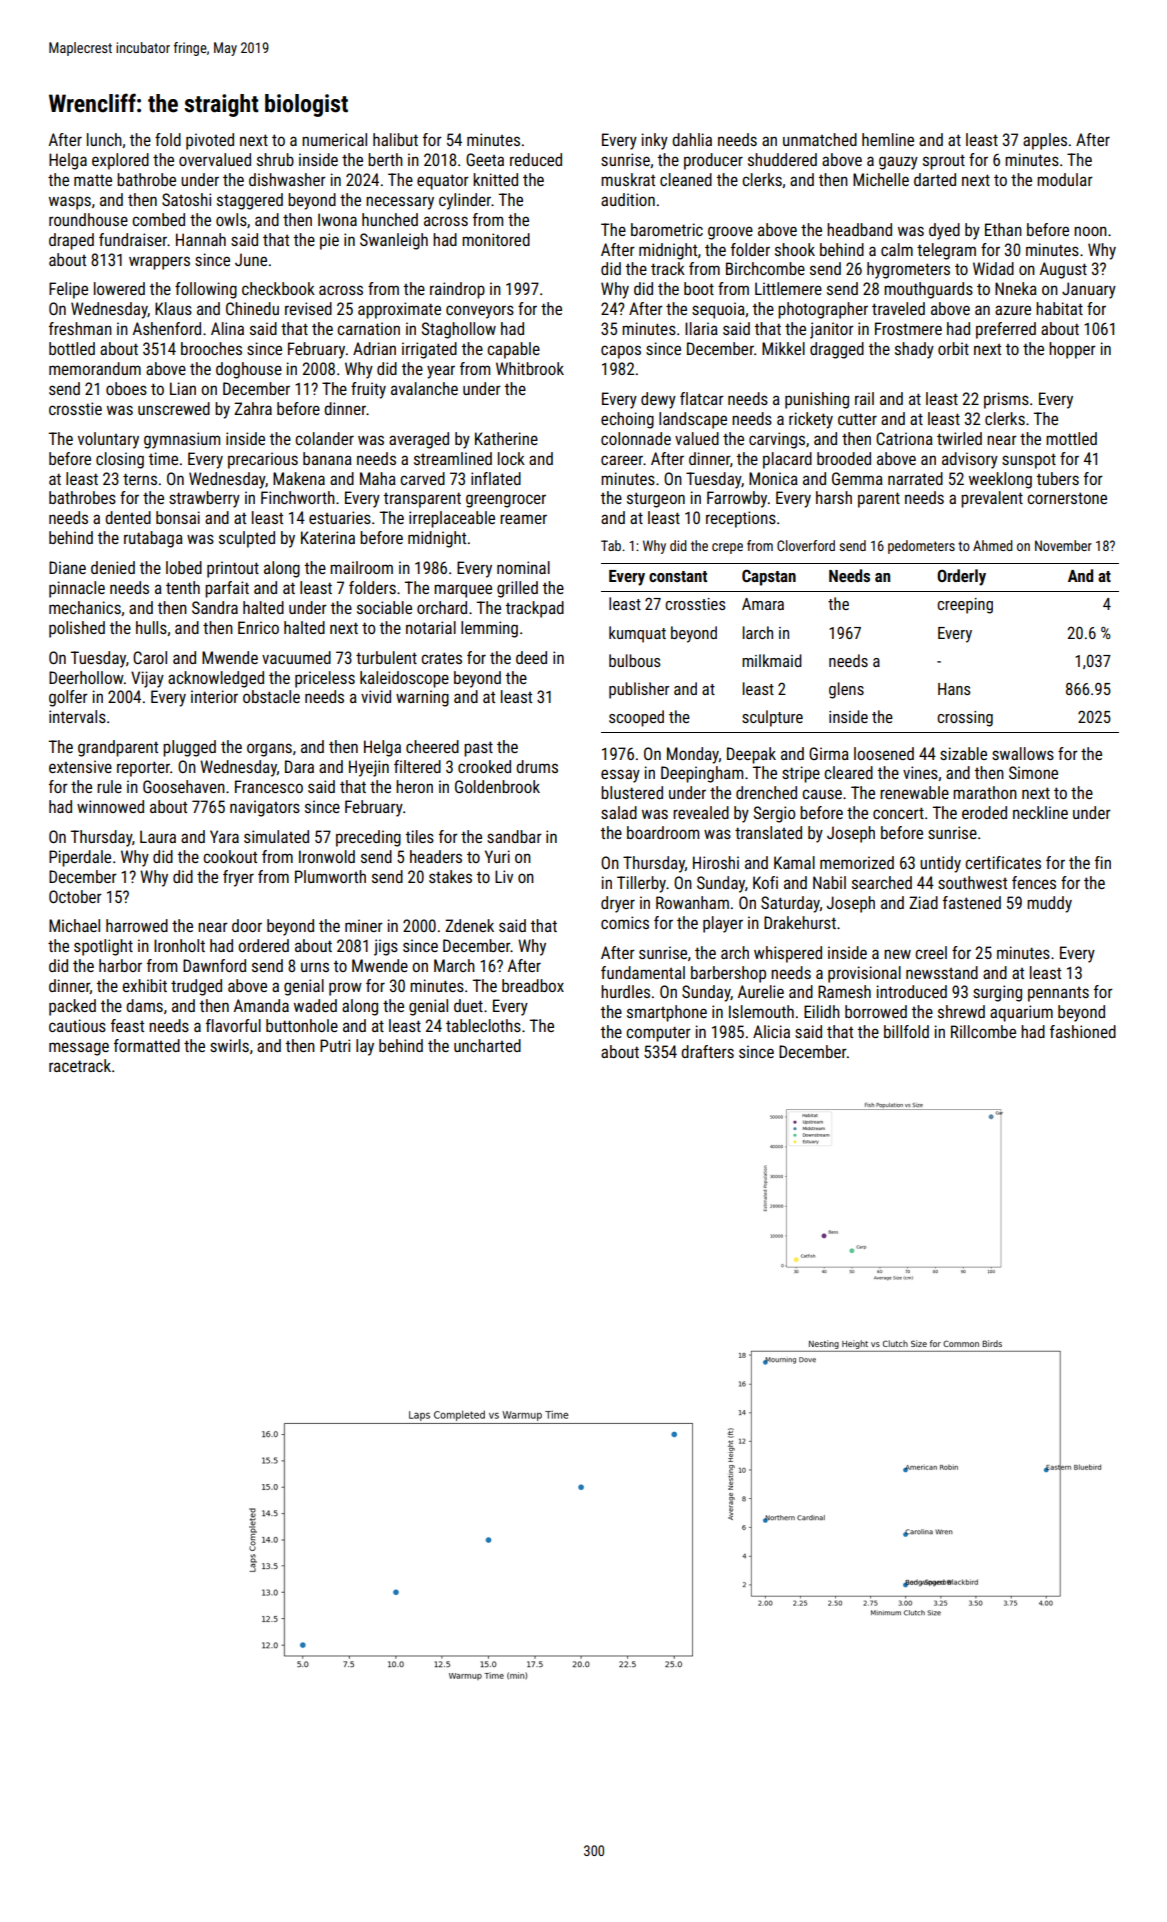  I want to click on message, so click(79, 1049).
